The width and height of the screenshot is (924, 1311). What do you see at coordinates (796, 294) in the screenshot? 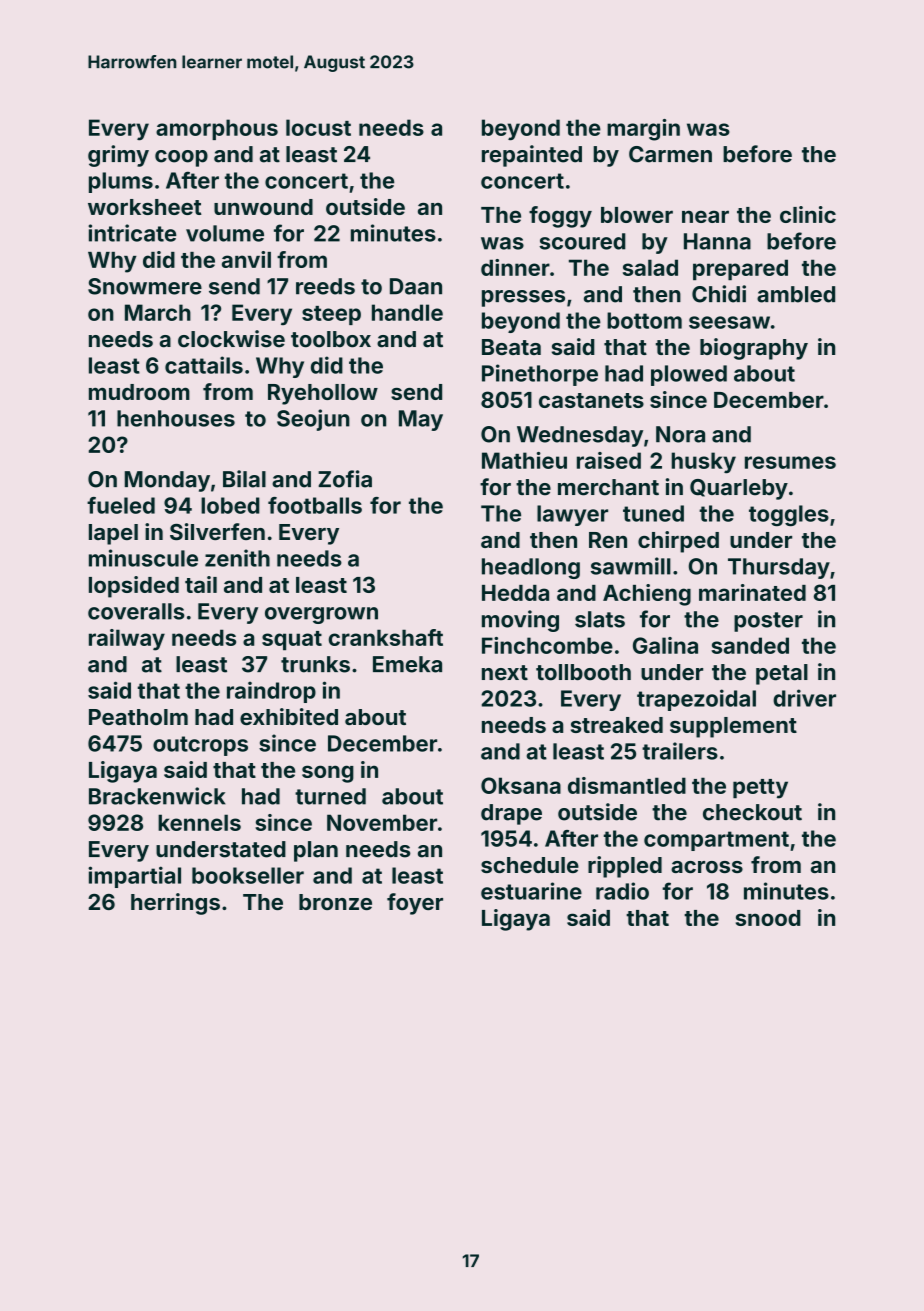
I see `ambled` at bounding box center [796, 294].
